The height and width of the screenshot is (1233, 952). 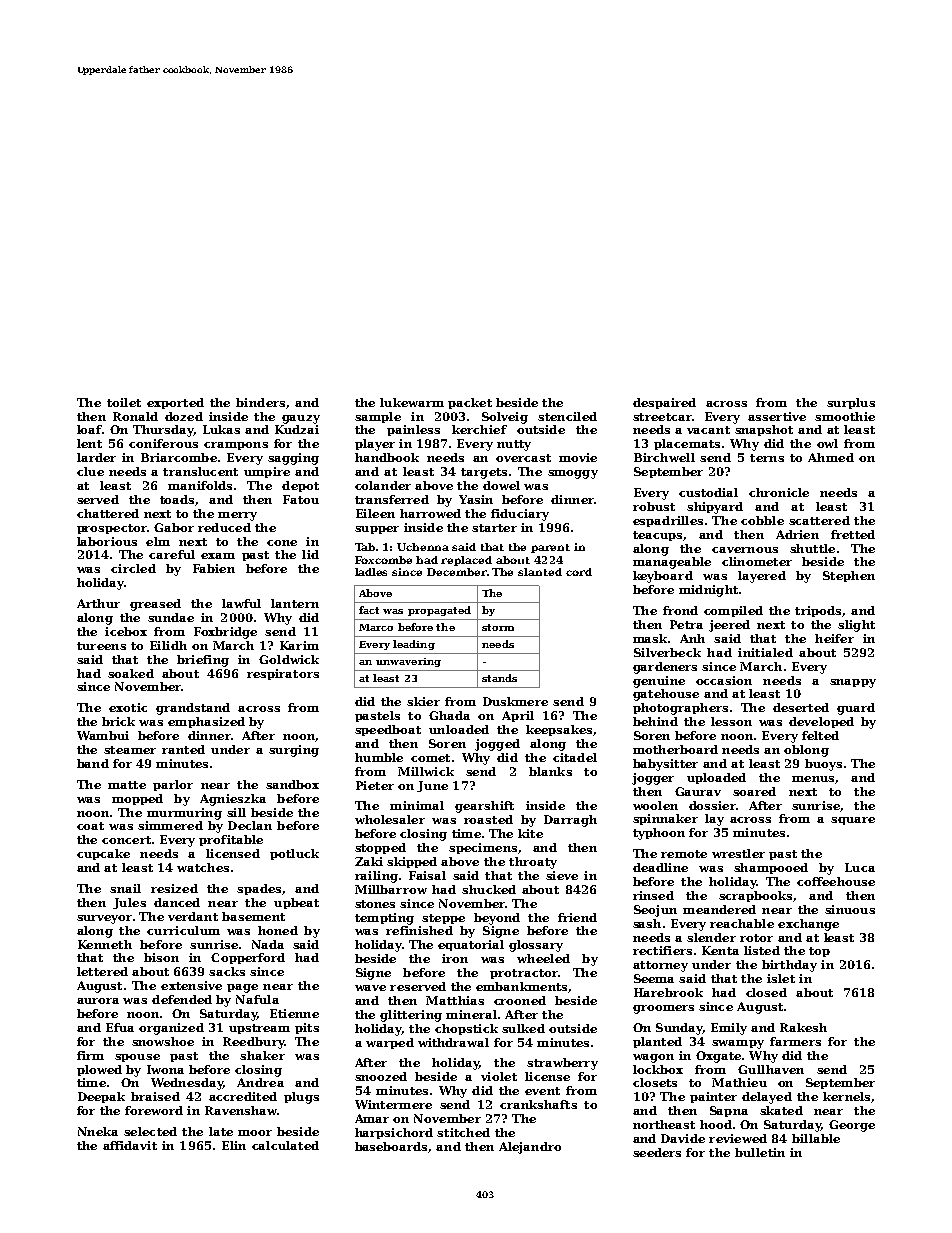 I want to click on affidavit, so click(x=130, y=1145).
